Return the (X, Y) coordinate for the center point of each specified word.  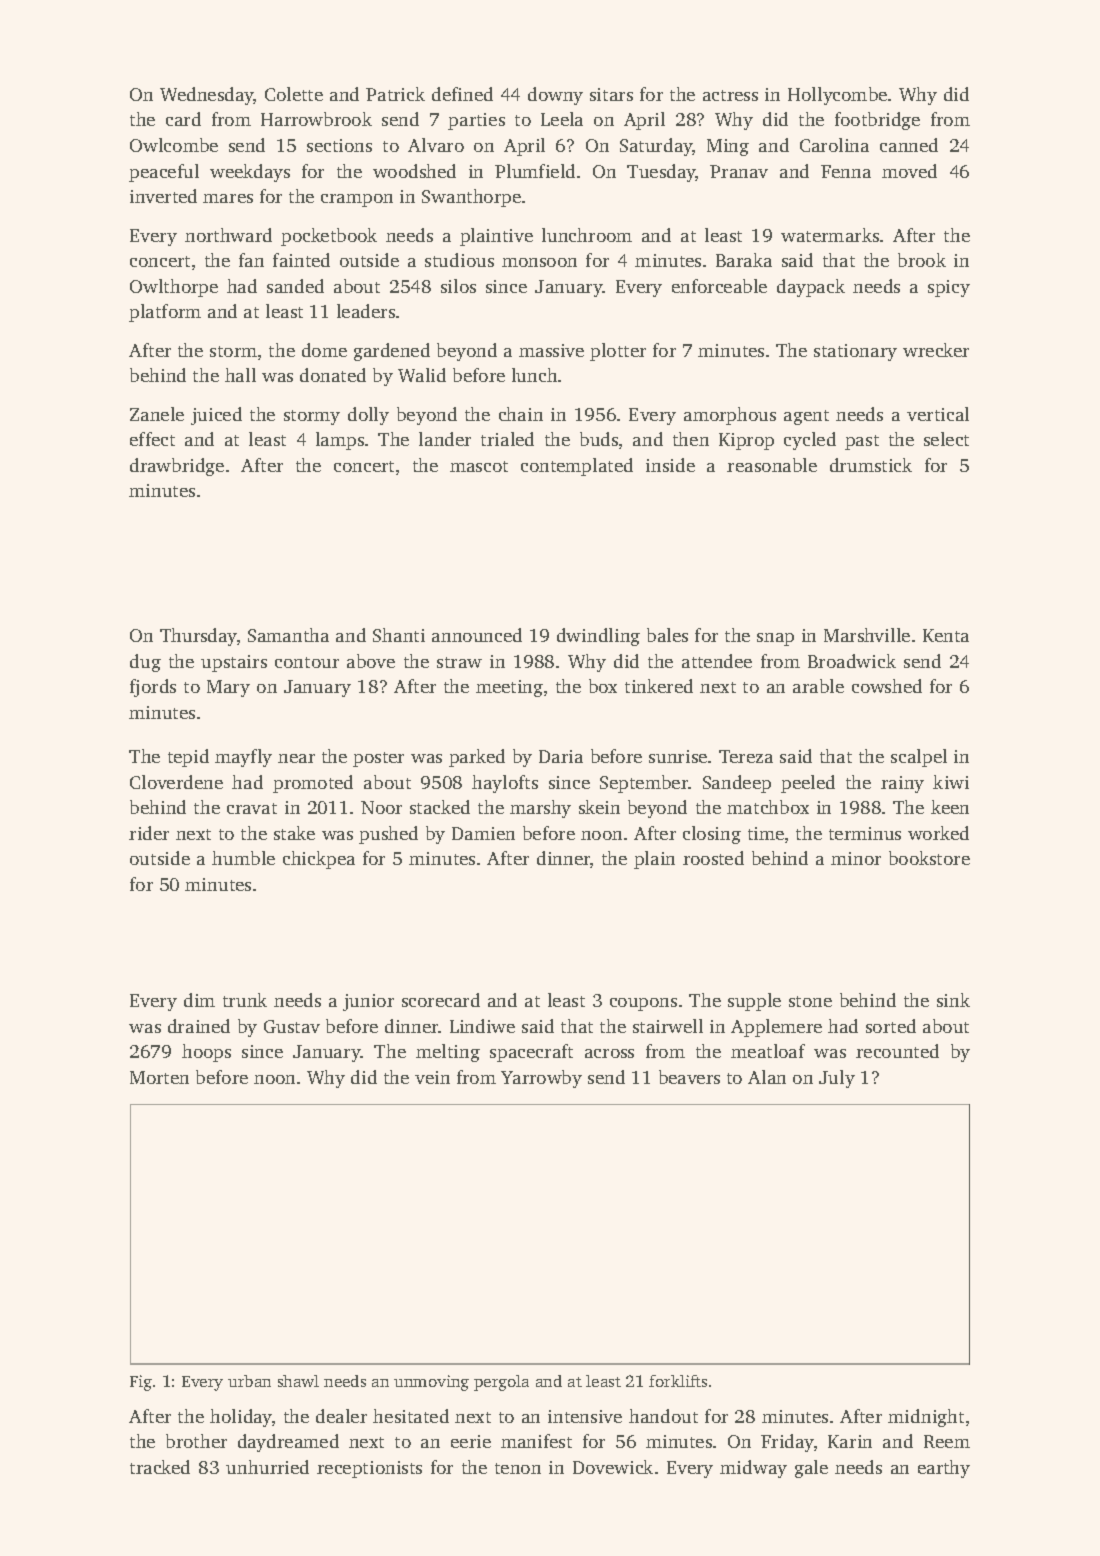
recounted (897, 1051)
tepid (188, 758)
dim (199, 1000)
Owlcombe (174, 145)
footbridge (877, 121)
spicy (949, 288)
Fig (141, 1383)
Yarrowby (541, 1079)
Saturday (656, 147)
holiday (241, 1418)
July (837, 1079)
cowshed (887, 686)
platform (165, 313)
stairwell (668, 1026)
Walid (422, 375)
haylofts (505, 784)
